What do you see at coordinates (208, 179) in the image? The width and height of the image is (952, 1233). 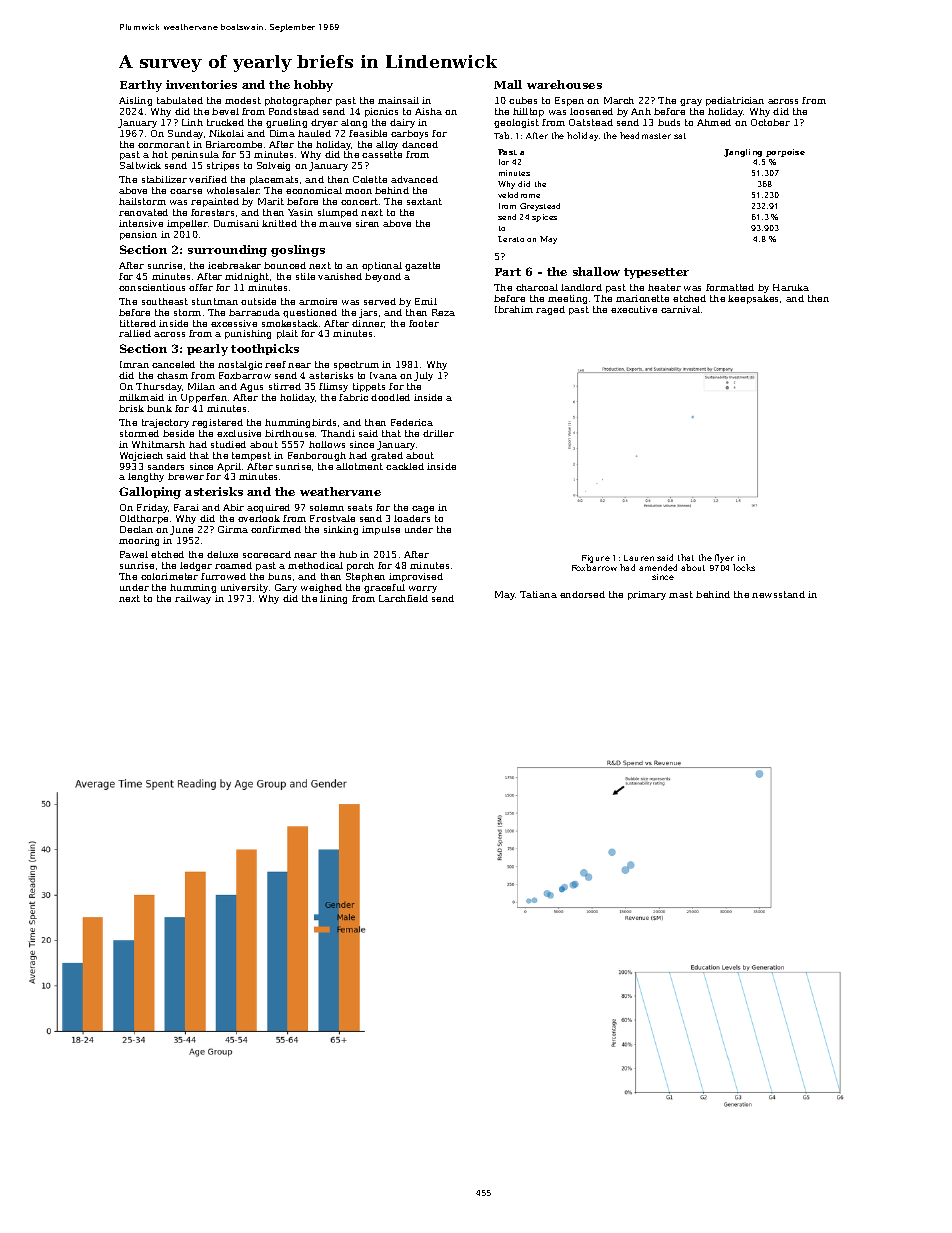 I see `verified` at bounding box center [208, 179].
